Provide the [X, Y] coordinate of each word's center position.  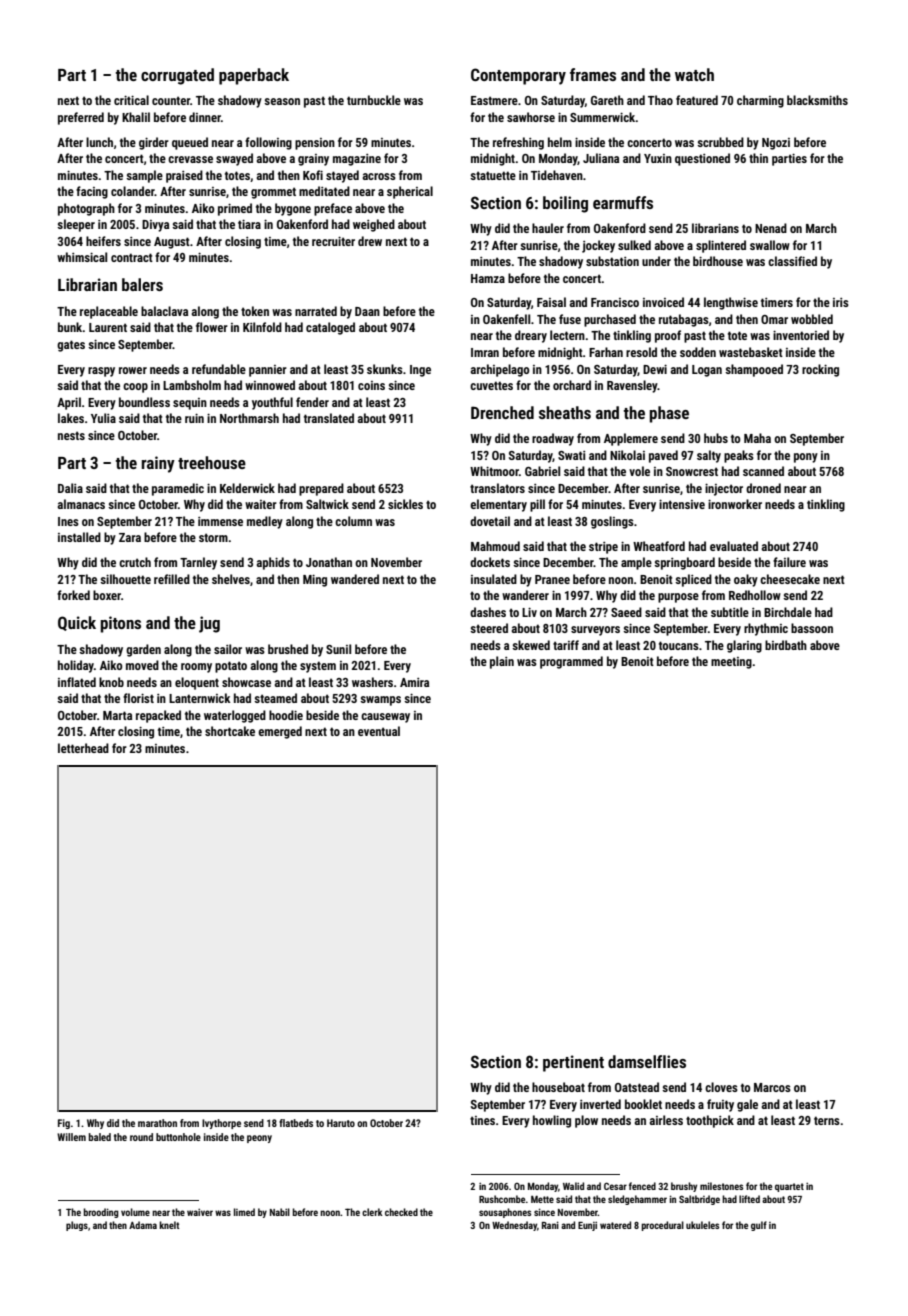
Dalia [70, 488]
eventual [379, 731]
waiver [200, 1212]
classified [792, 261]
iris [841, 302]
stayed [342, 176]
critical [131, 100]
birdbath [786, 645]
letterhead [83, 748]
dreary [531, 336]
